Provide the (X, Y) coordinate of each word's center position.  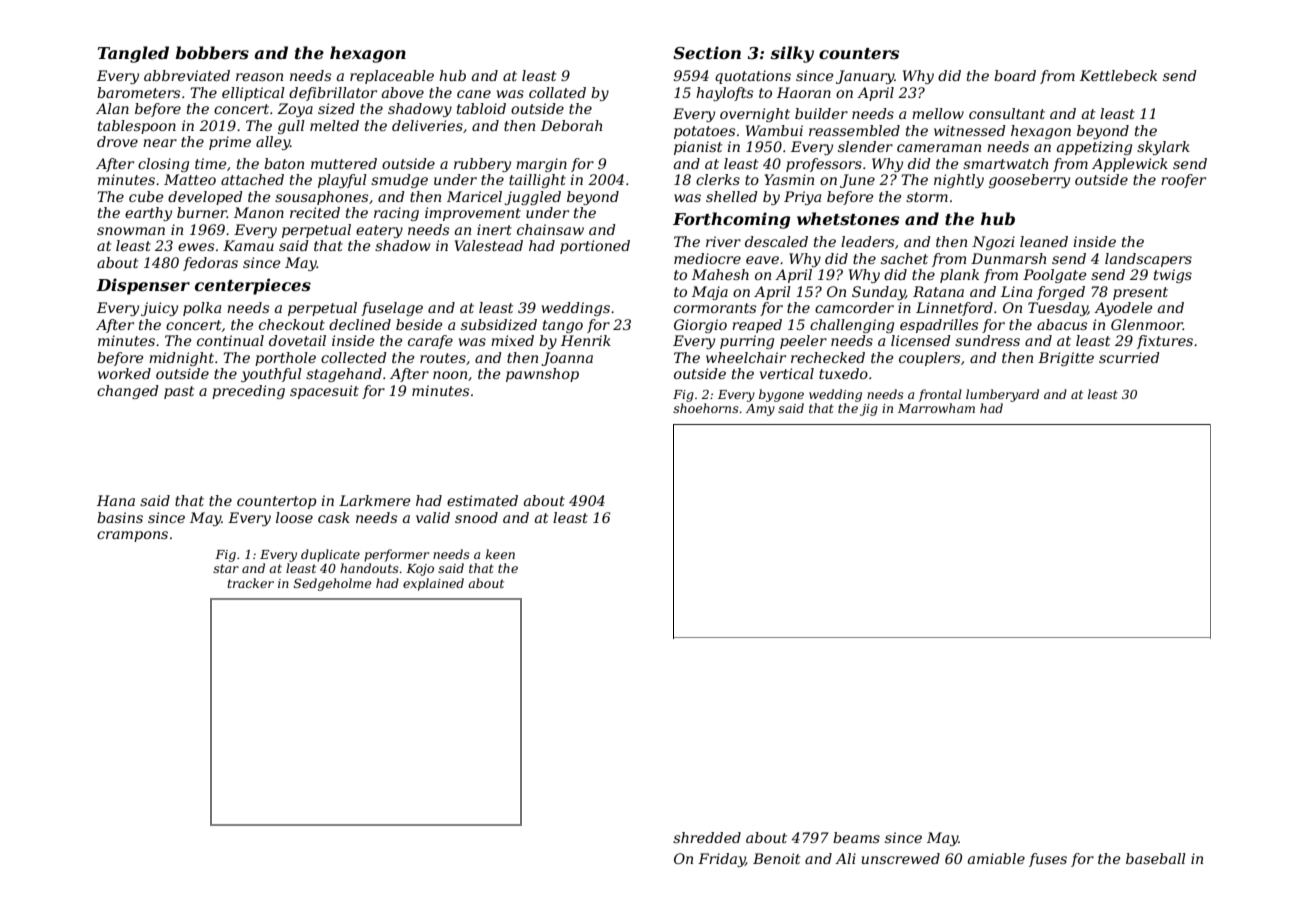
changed (128, 392)
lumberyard (1002, 395)
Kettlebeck (1118, 75)
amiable (996, 858)
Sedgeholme (332, 584)
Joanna (567, 359)
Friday (721, 860)
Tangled (133, 54)
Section (707, 52)
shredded (707, 837)
